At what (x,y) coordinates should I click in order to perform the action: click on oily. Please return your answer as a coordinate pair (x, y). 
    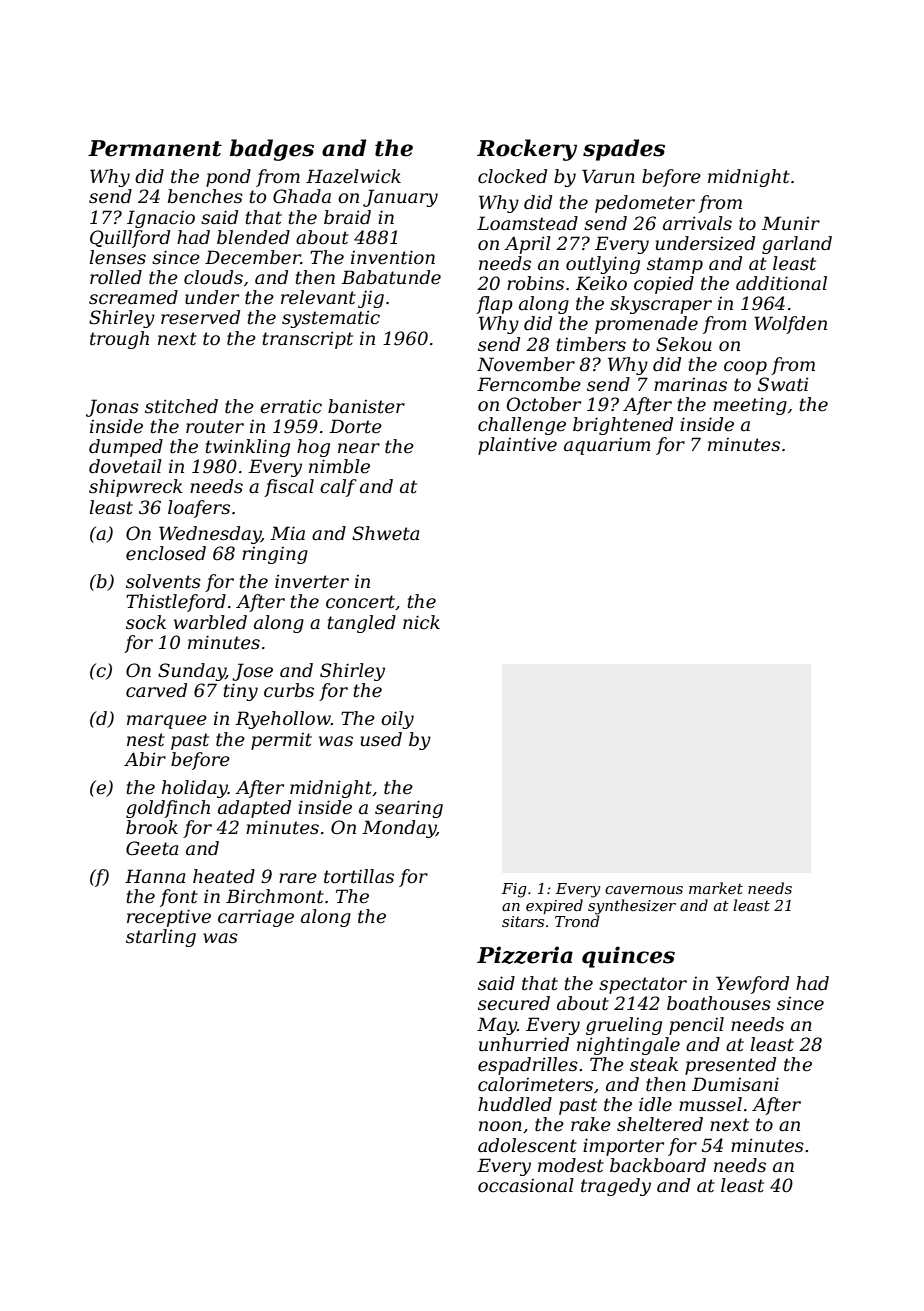
    Looking at the image, I should click on (397, 720).
